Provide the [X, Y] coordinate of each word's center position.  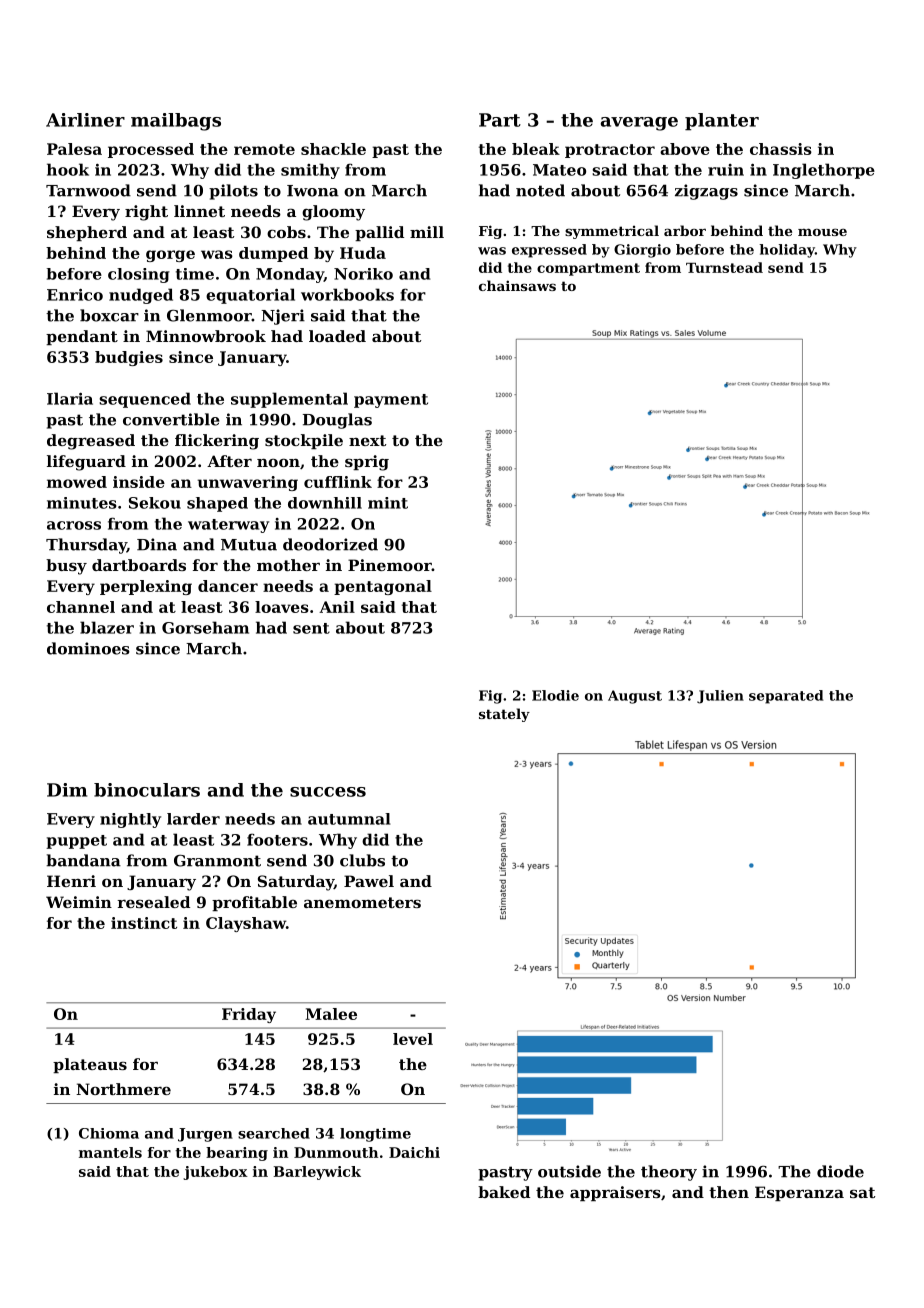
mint [388, 503]
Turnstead [724, 267]
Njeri [283, 317]
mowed [77, 482]
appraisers [615, 1193]
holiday [787, 251]
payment [391, 401]
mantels [110, 1152]
